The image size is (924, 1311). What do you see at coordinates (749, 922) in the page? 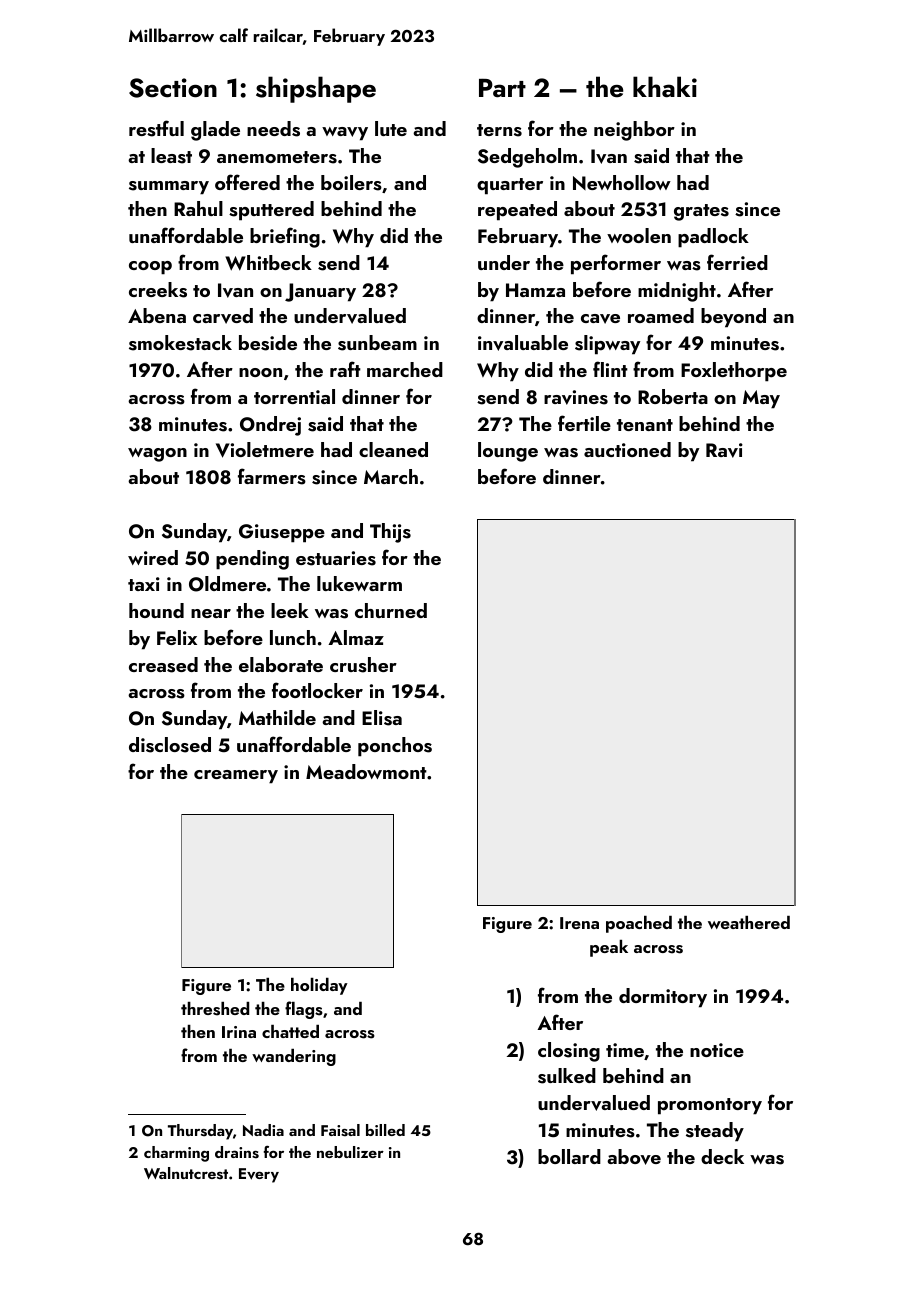
I see `weathered` at bounding box center [749, 922].
